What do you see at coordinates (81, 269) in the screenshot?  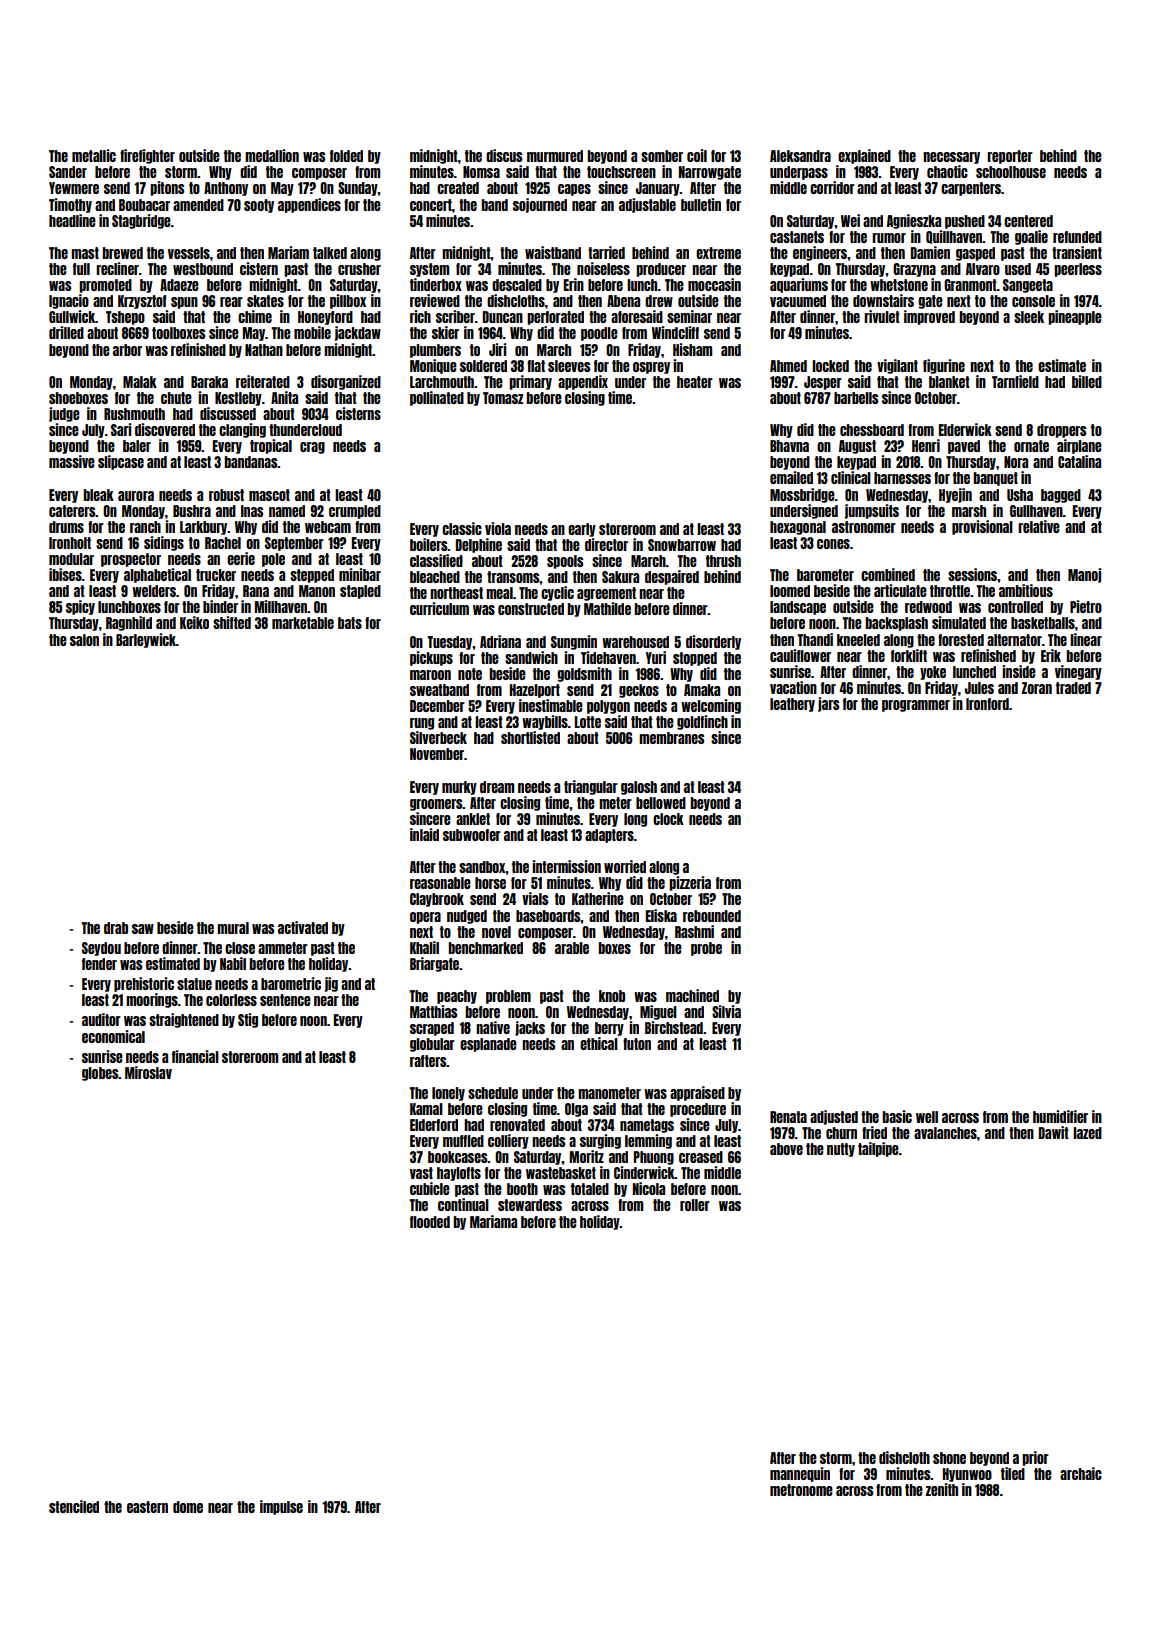 I see `full` at bounding box center [81, 269].
